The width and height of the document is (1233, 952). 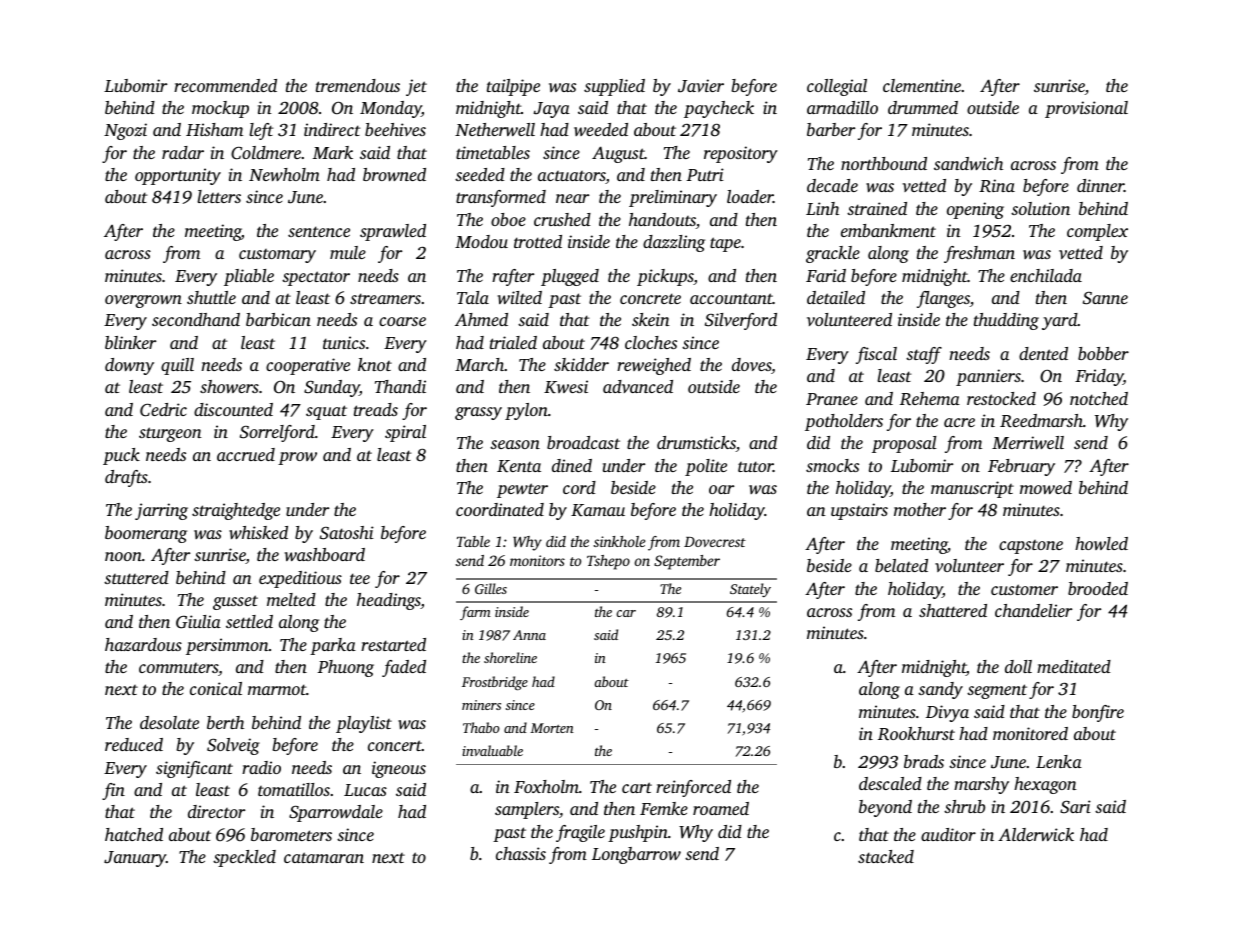 I want to click on prow, so click(x=297, y=458).
